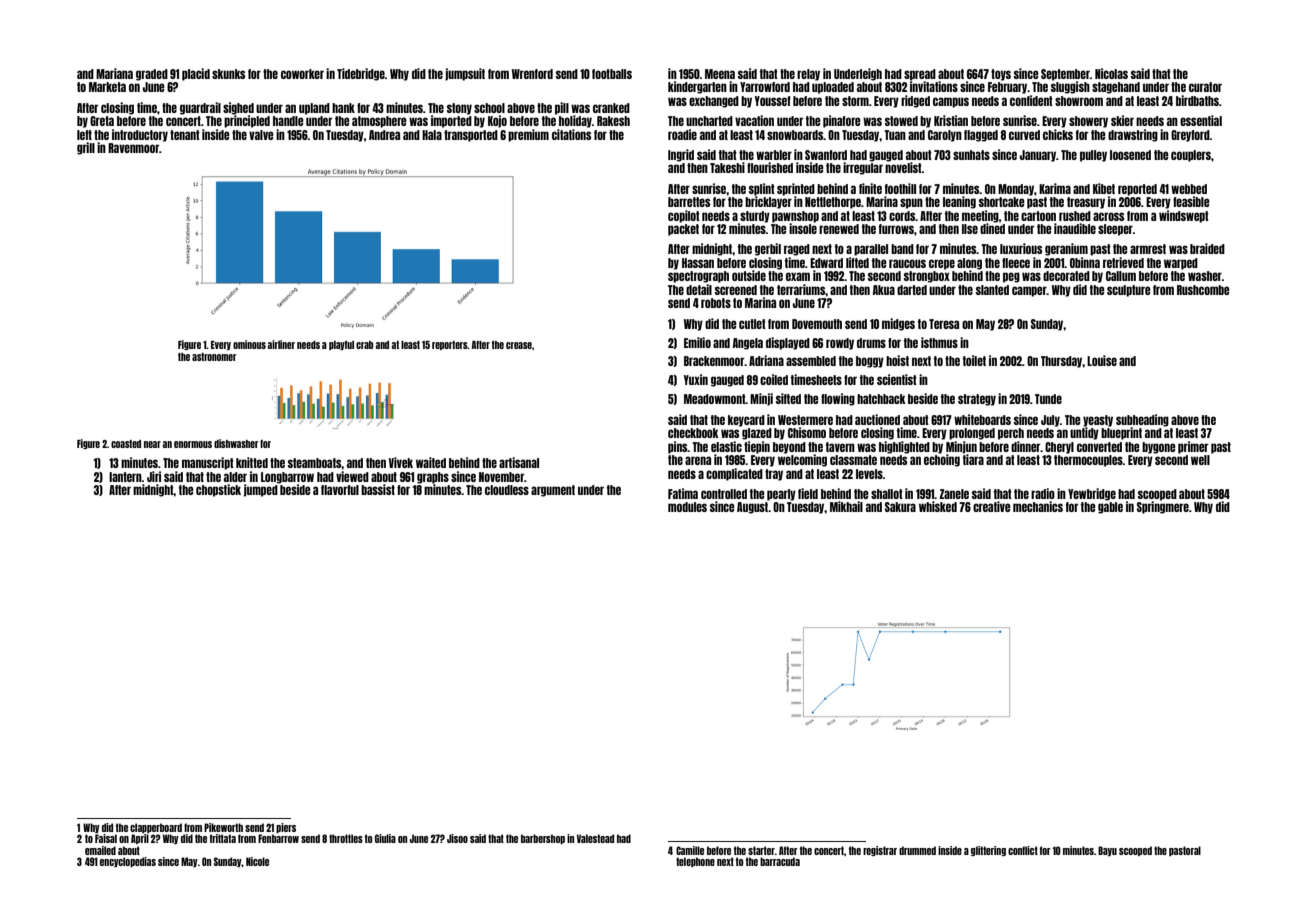 The height and width of the screenshot is (924, 1308). What do you see at coordinates (920, 75) in the screenshot?
I see `spread` at bounding box center [920, 75].
